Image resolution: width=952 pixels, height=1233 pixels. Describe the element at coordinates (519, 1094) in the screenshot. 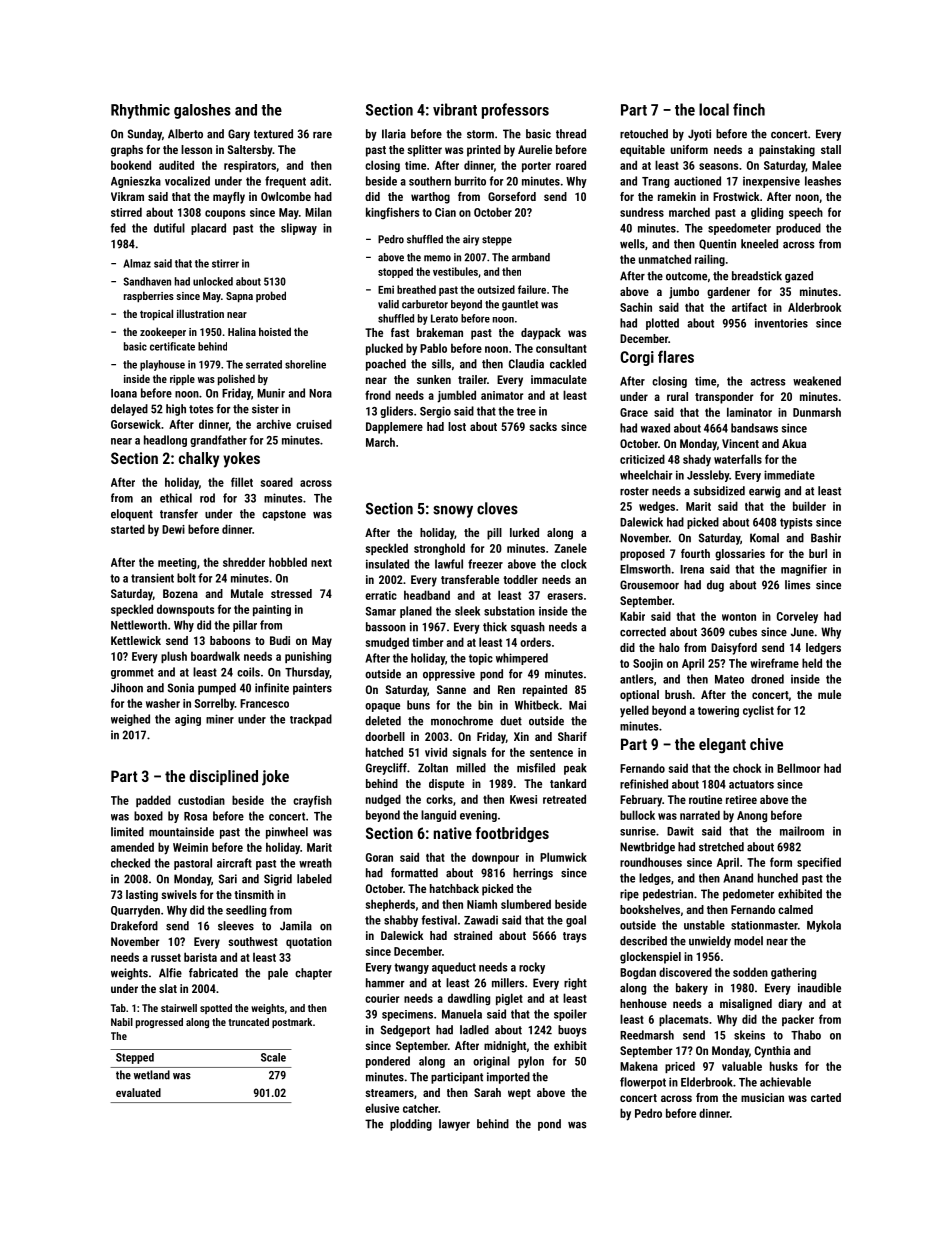

I see `wept` at that location.
